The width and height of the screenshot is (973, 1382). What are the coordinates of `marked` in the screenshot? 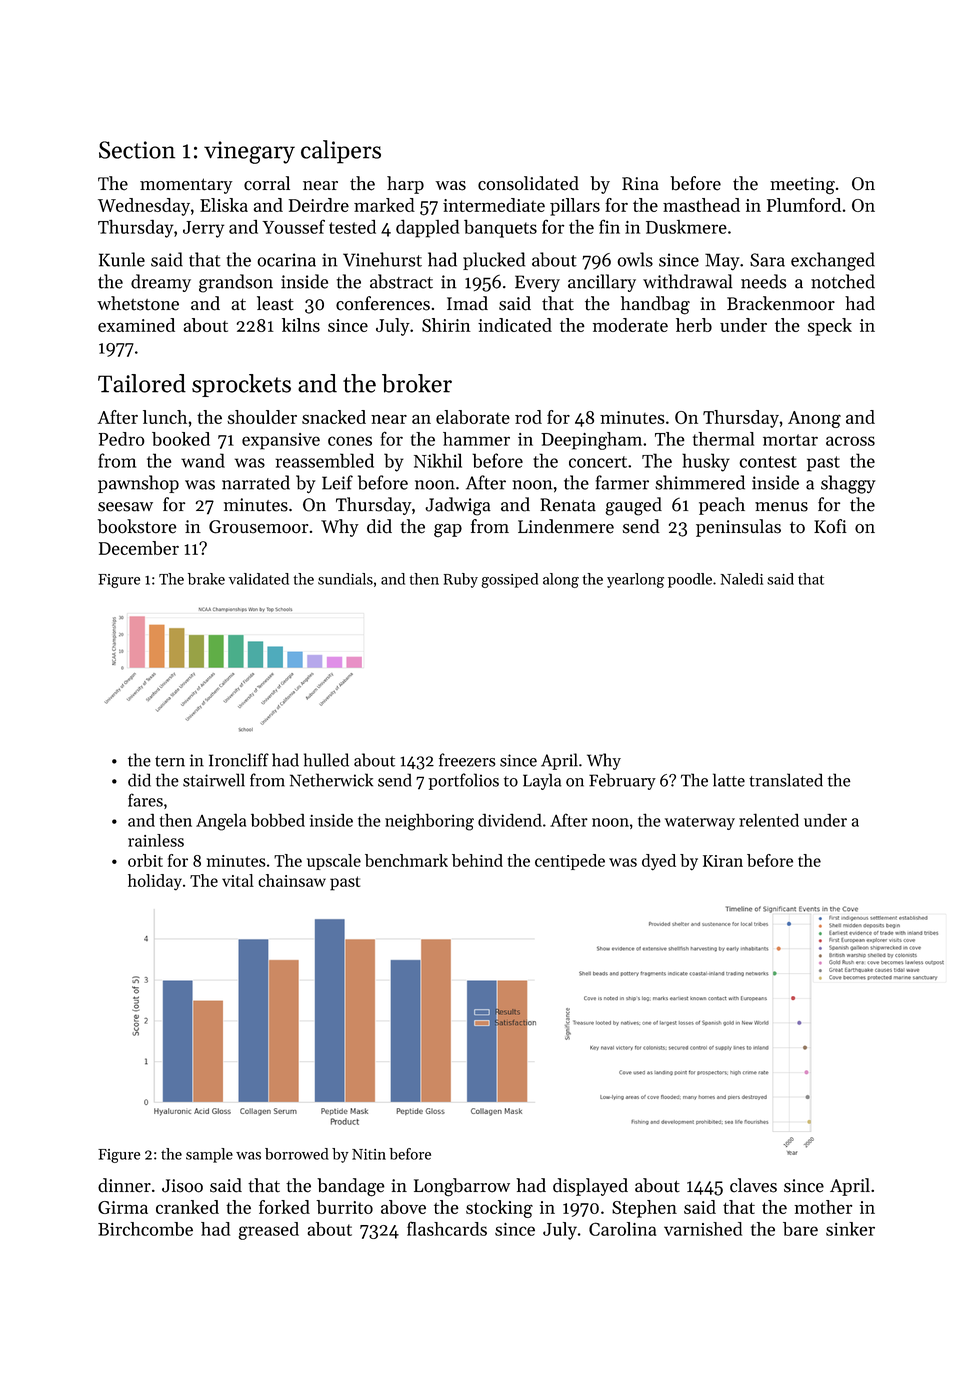 It's located at (384, 205).
